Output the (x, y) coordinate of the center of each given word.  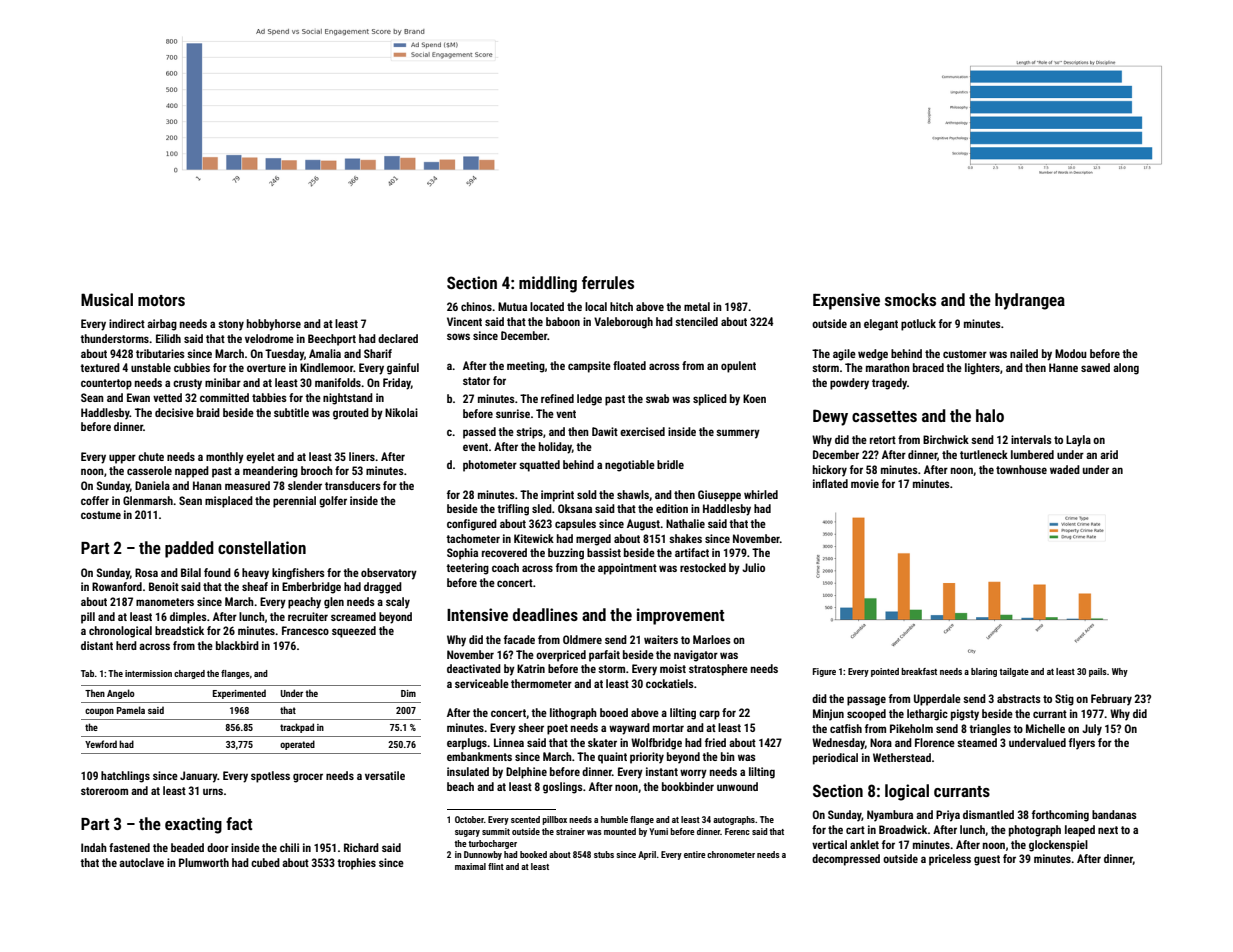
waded (1065, 469)
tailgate (1014, 672)
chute (151, 456)
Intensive (477, 614)
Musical (107, 299)
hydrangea (1030, 301)
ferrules (608, 282)
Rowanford (117, 586)
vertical (829, 844)
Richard (361, 847)
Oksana (575, 508)
